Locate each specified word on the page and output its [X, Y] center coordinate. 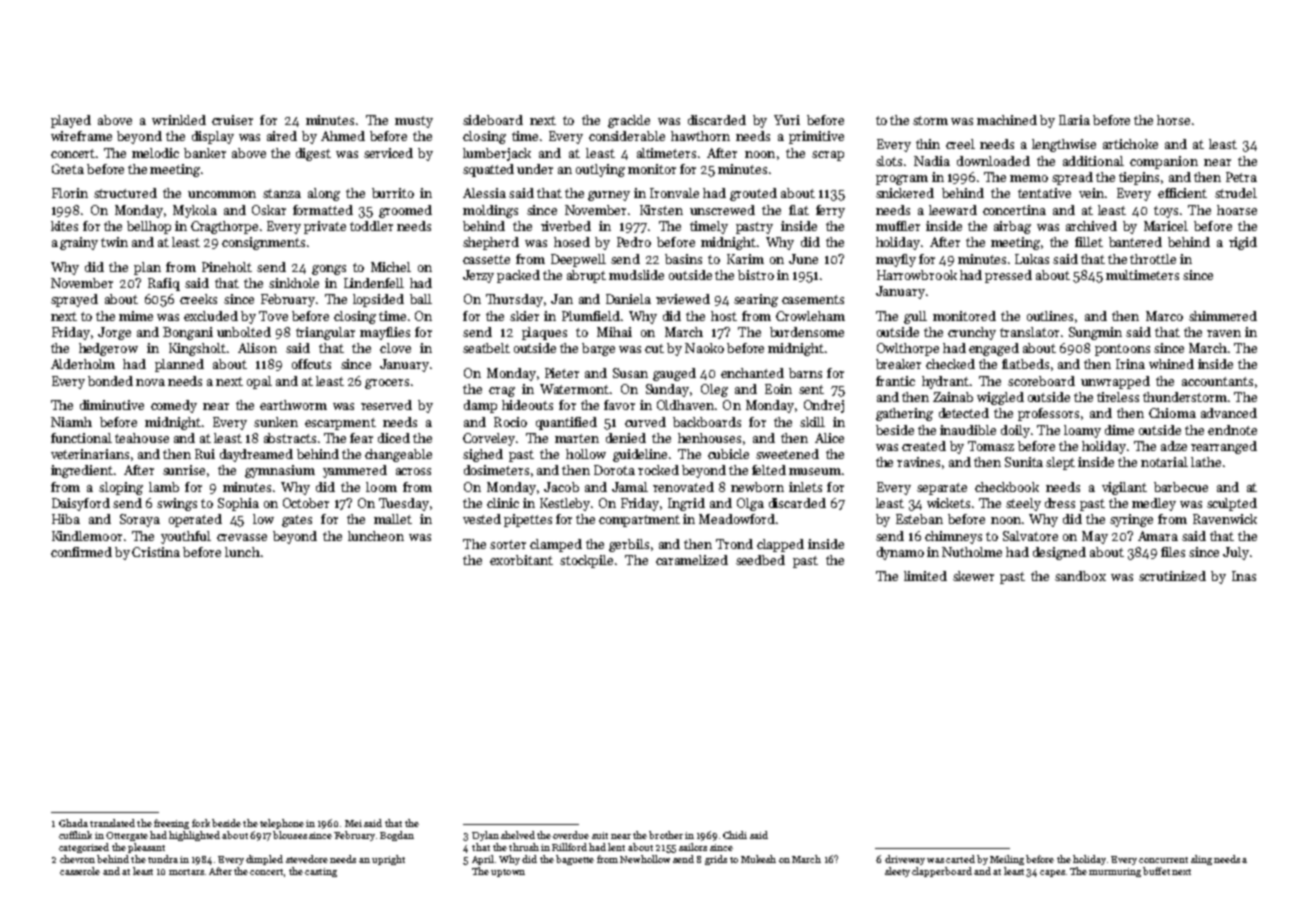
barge [598, 349]
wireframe [81, 136]
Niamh [71, 422]
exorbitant [521, 560]
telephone [282, 824]
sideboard [493, 120]
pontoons [1122, 350]
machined [1007, 120]
